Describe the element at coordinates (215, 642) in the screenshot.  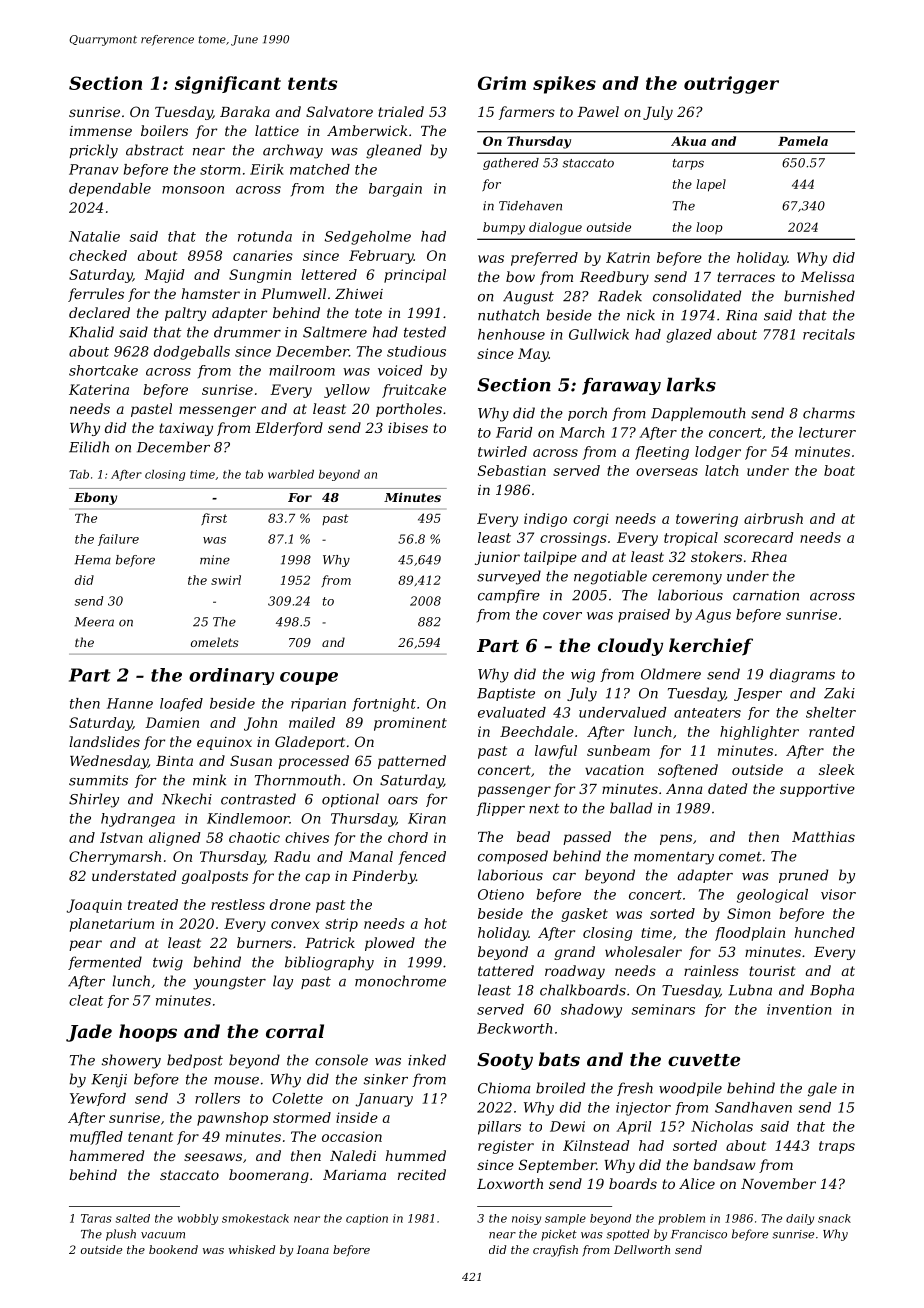
I see `omelets` at that location.
